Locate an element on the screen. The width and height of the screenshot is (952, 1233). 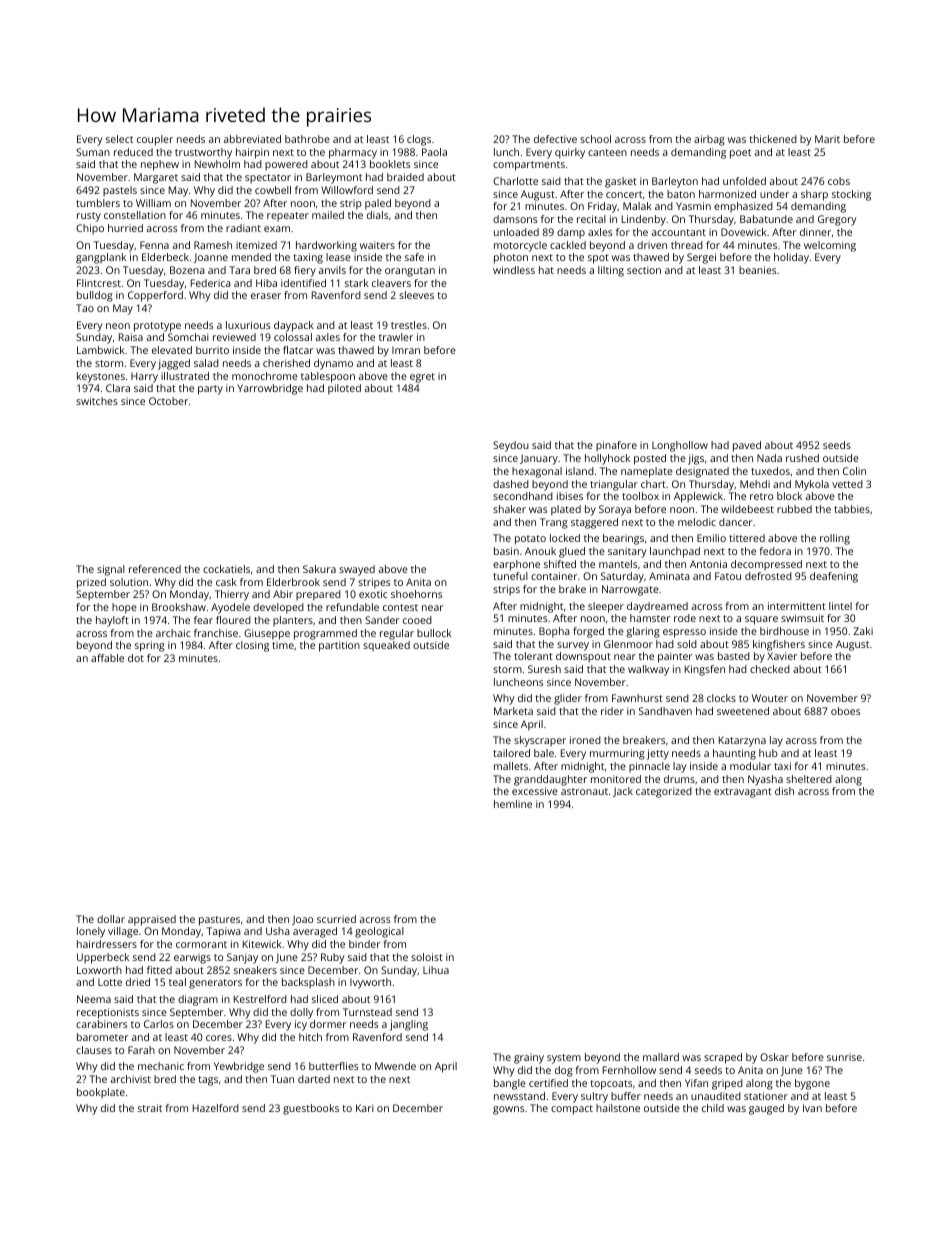
Zaki is located at coordinates (863, 631).
